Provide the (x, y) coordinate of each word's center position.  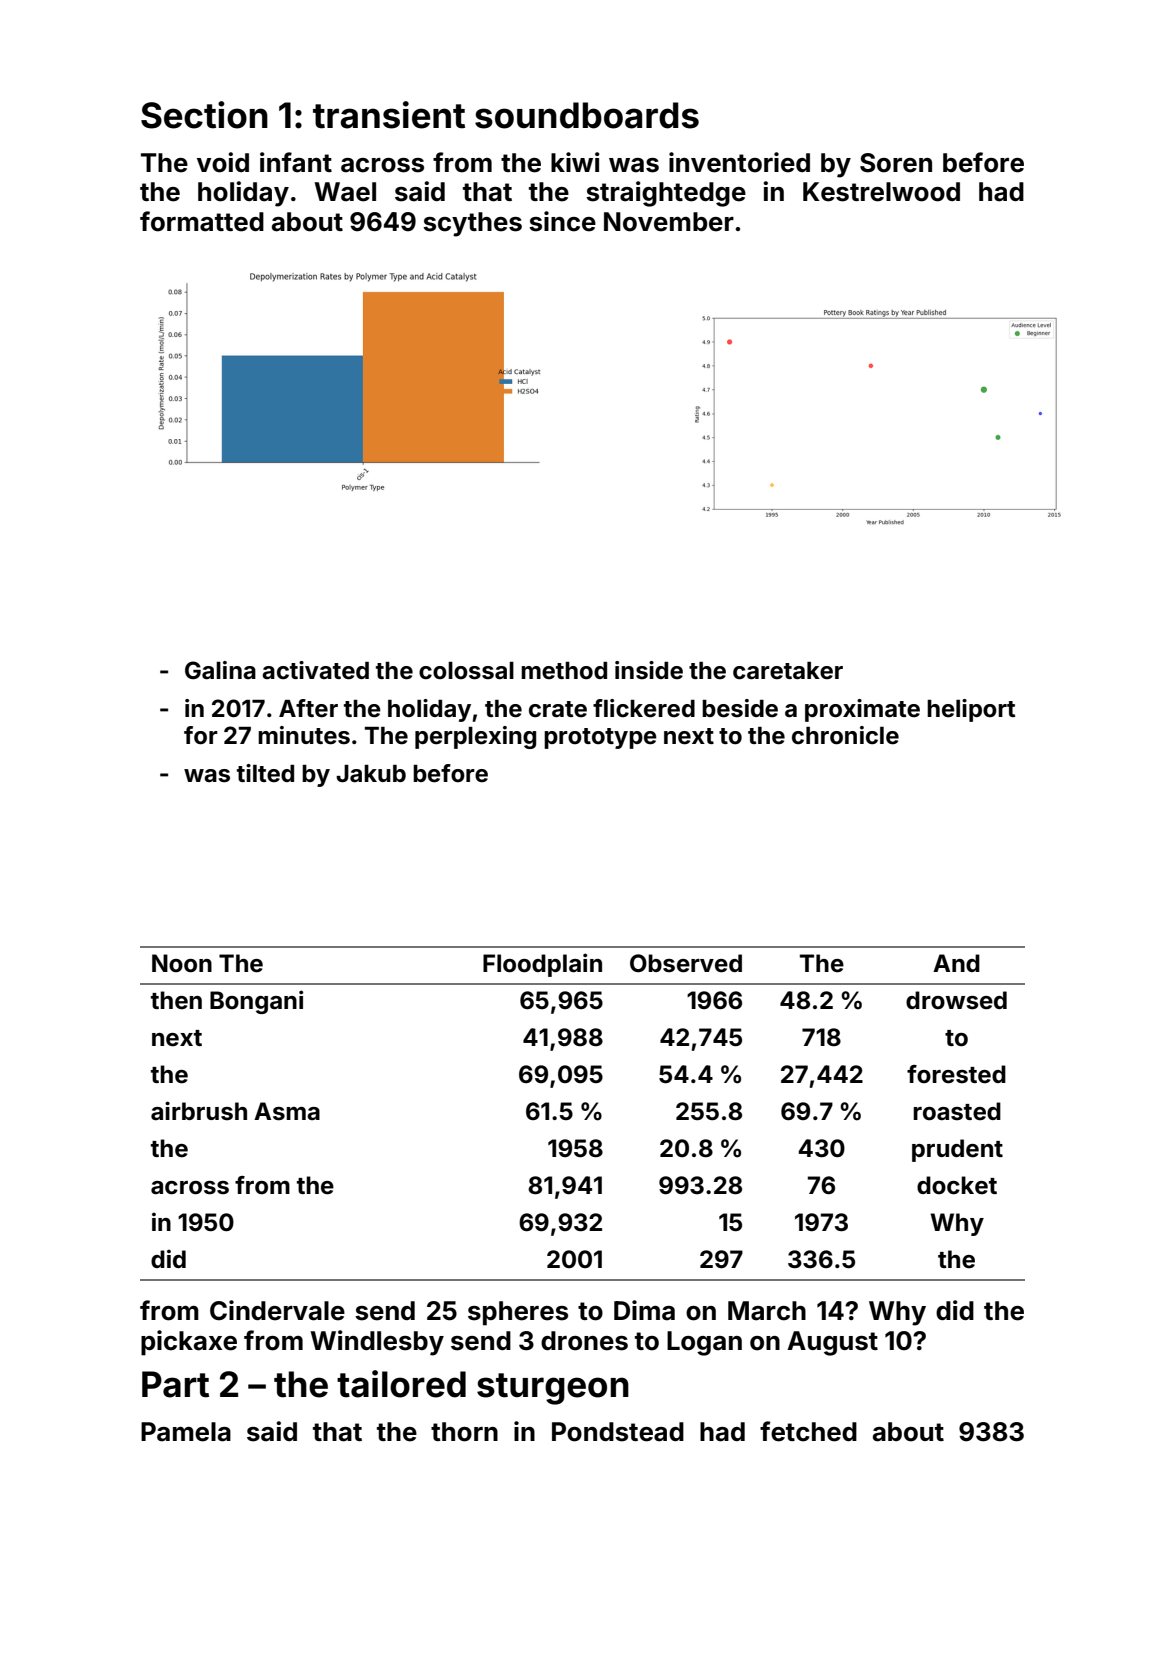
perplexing (475, 737)
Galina (220, 670)
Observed (686, 963)
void (223, 162)
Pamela (186, 1432)
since (562, 221)
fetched (808, 1431)
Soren (896, 163)
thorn (464, 1432)
